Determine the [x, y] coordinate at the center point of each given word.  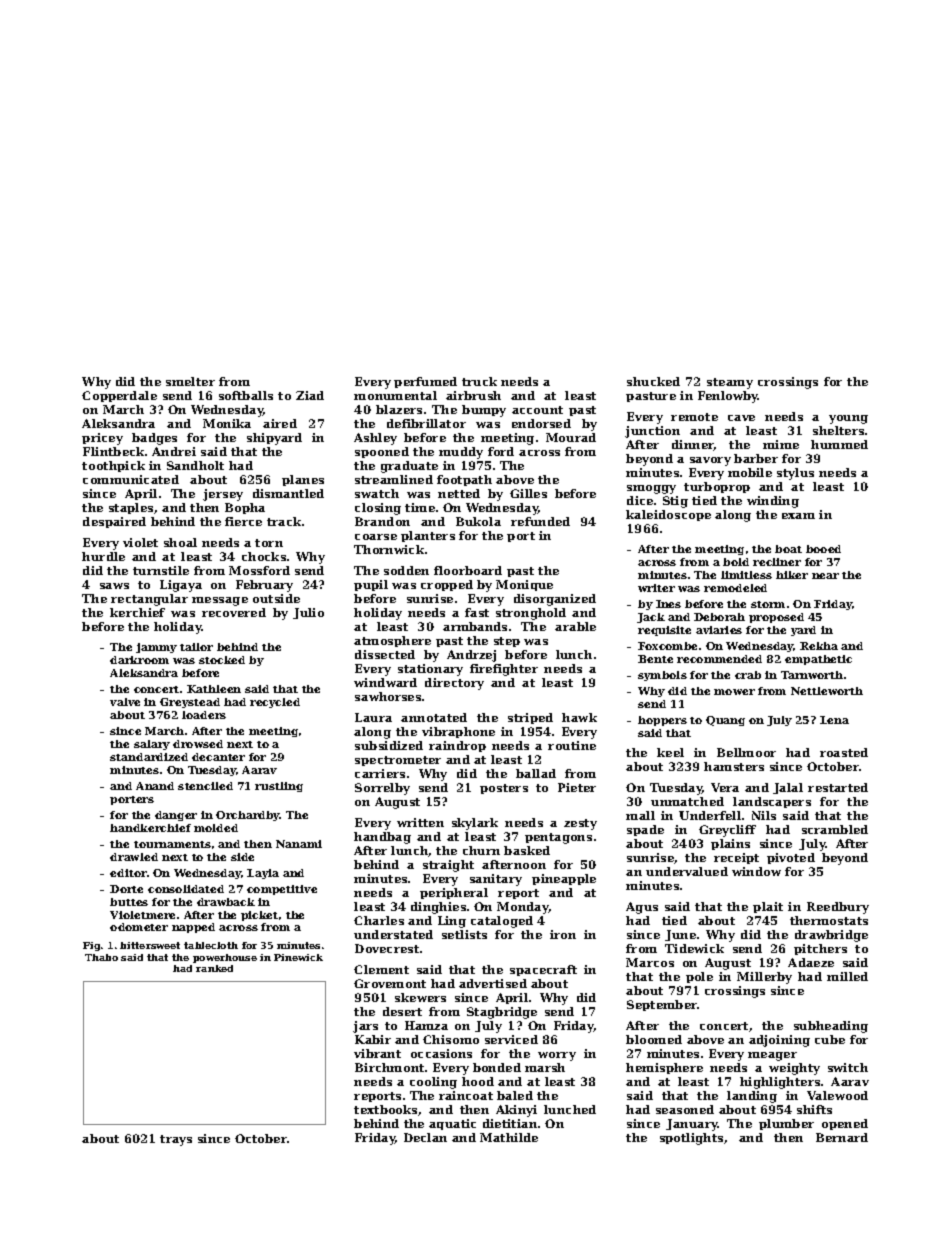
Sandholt [195, 465]
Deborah [719, 617]
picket [259, 916]
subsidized [389, 745]
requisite [664, 631]
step [507, 642]
